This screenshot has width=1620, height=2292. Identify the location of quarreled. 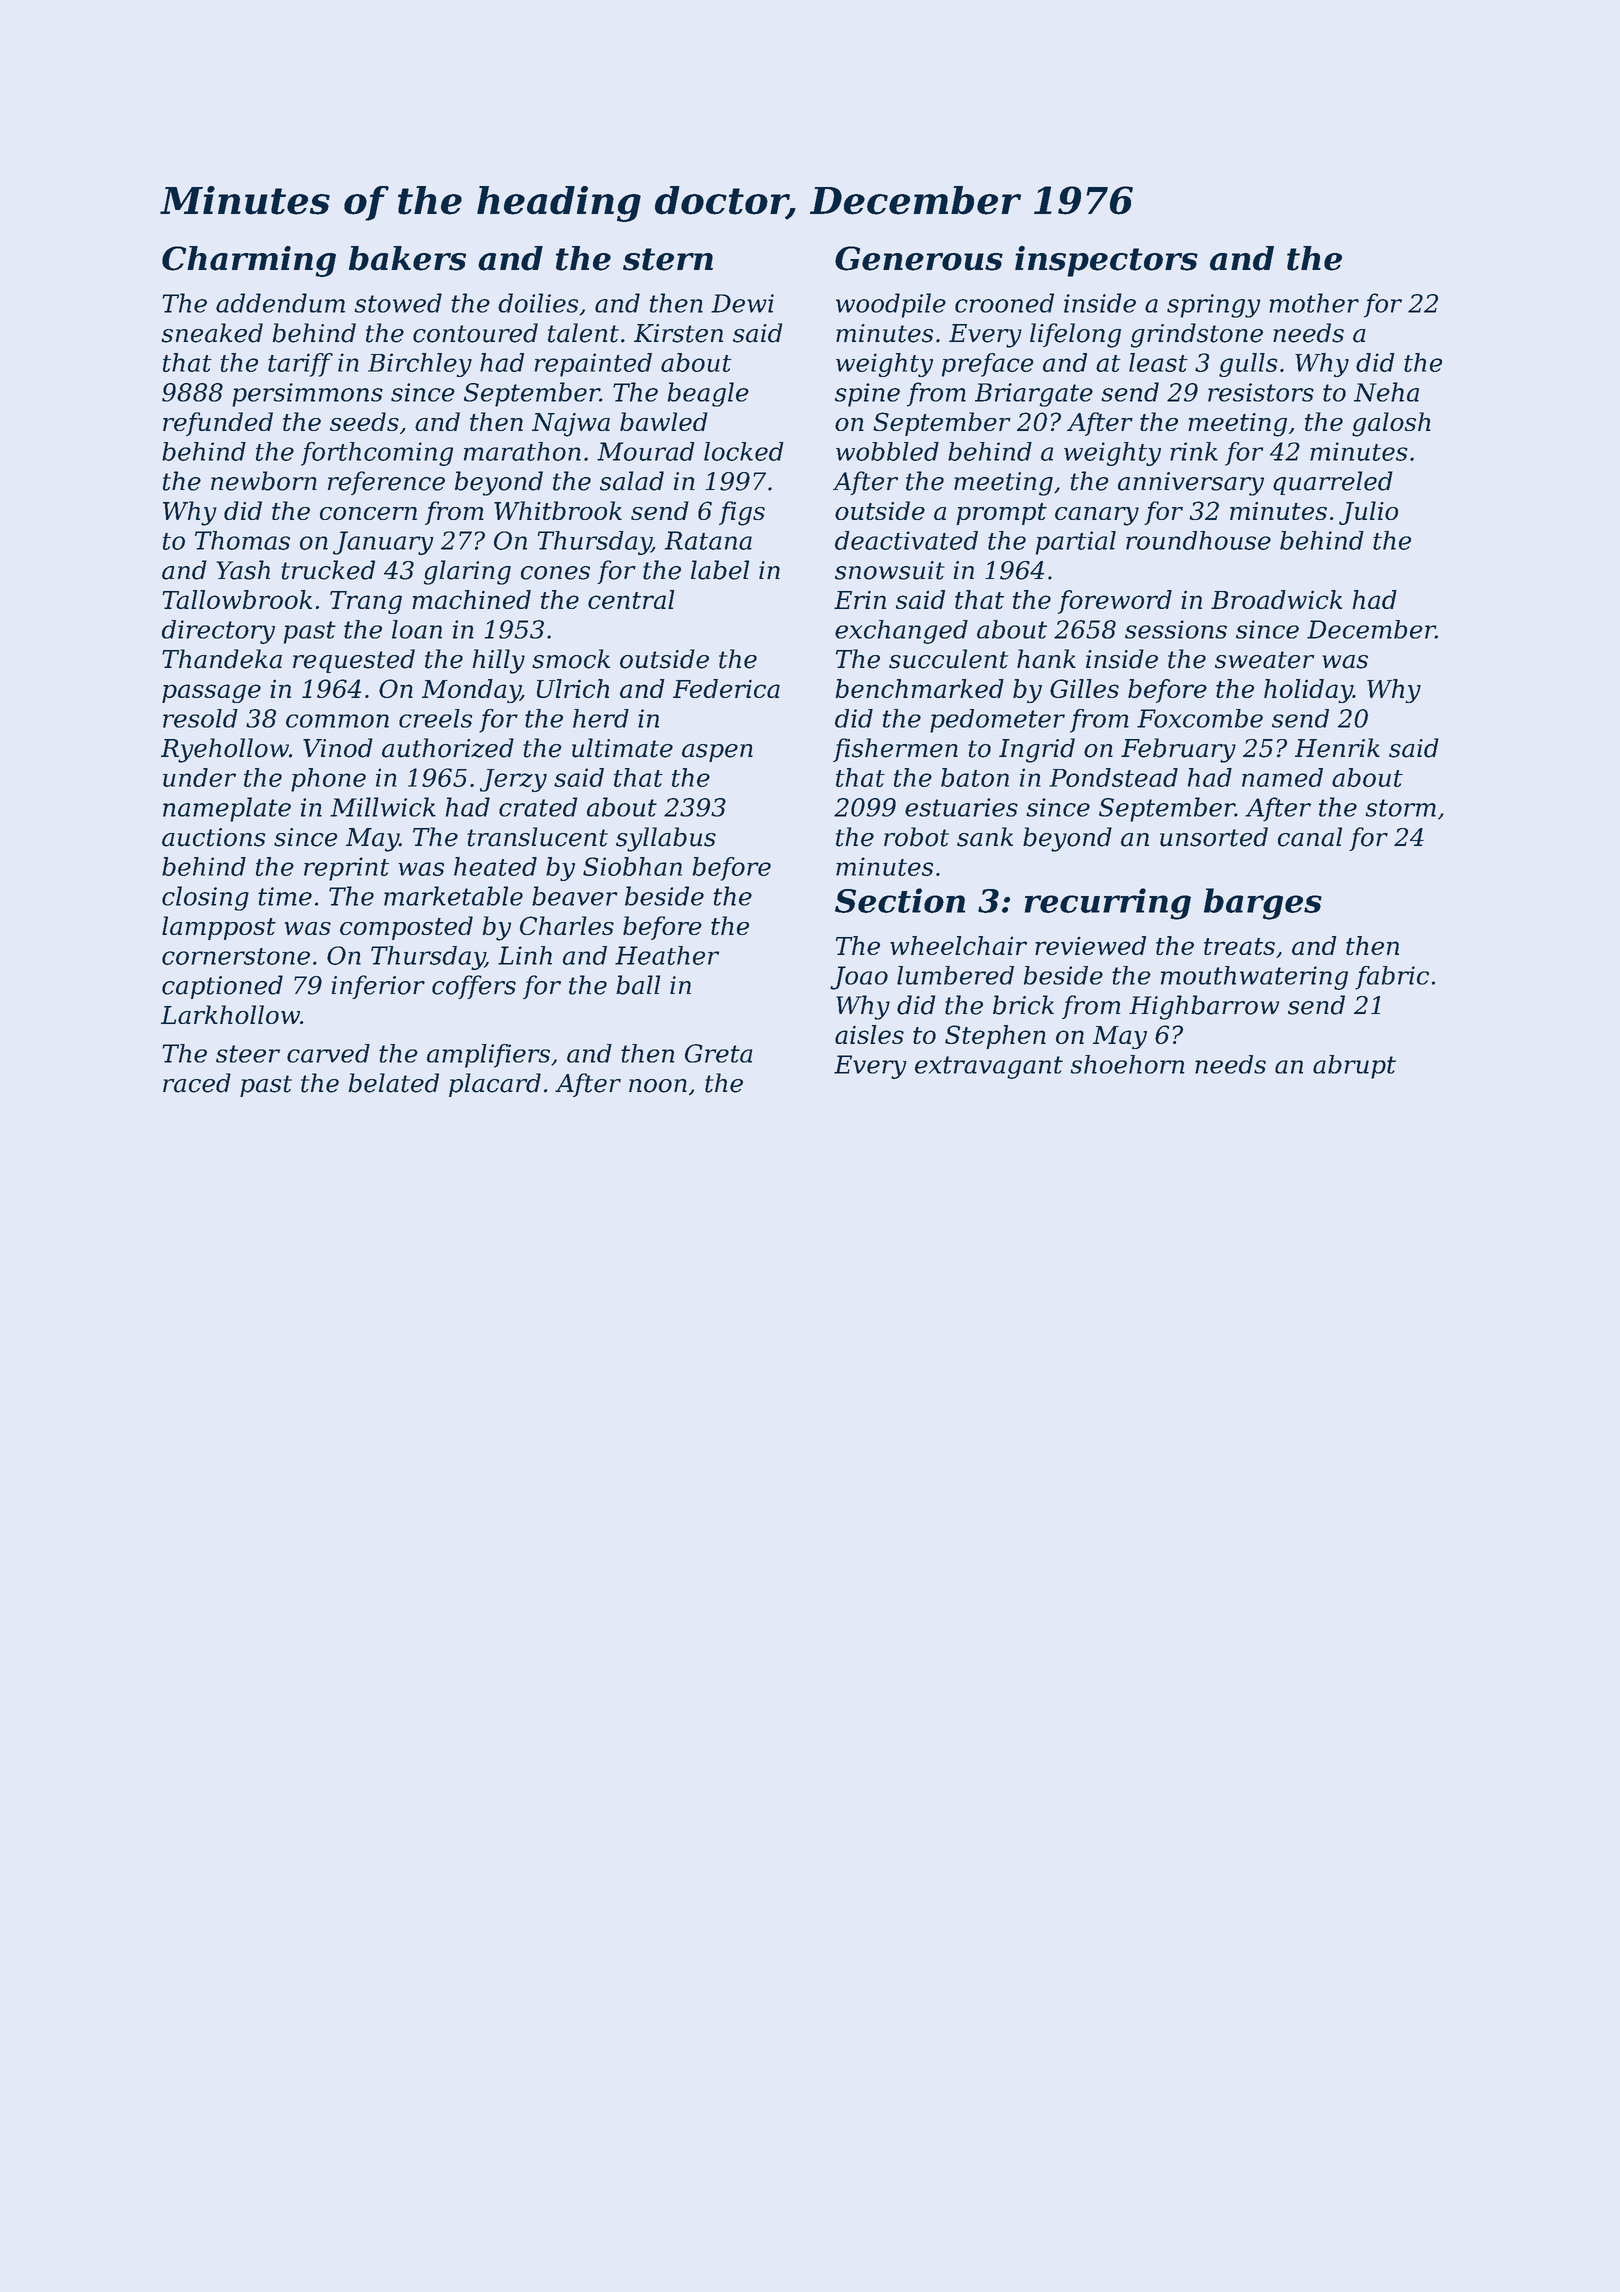
(1333, 483).
